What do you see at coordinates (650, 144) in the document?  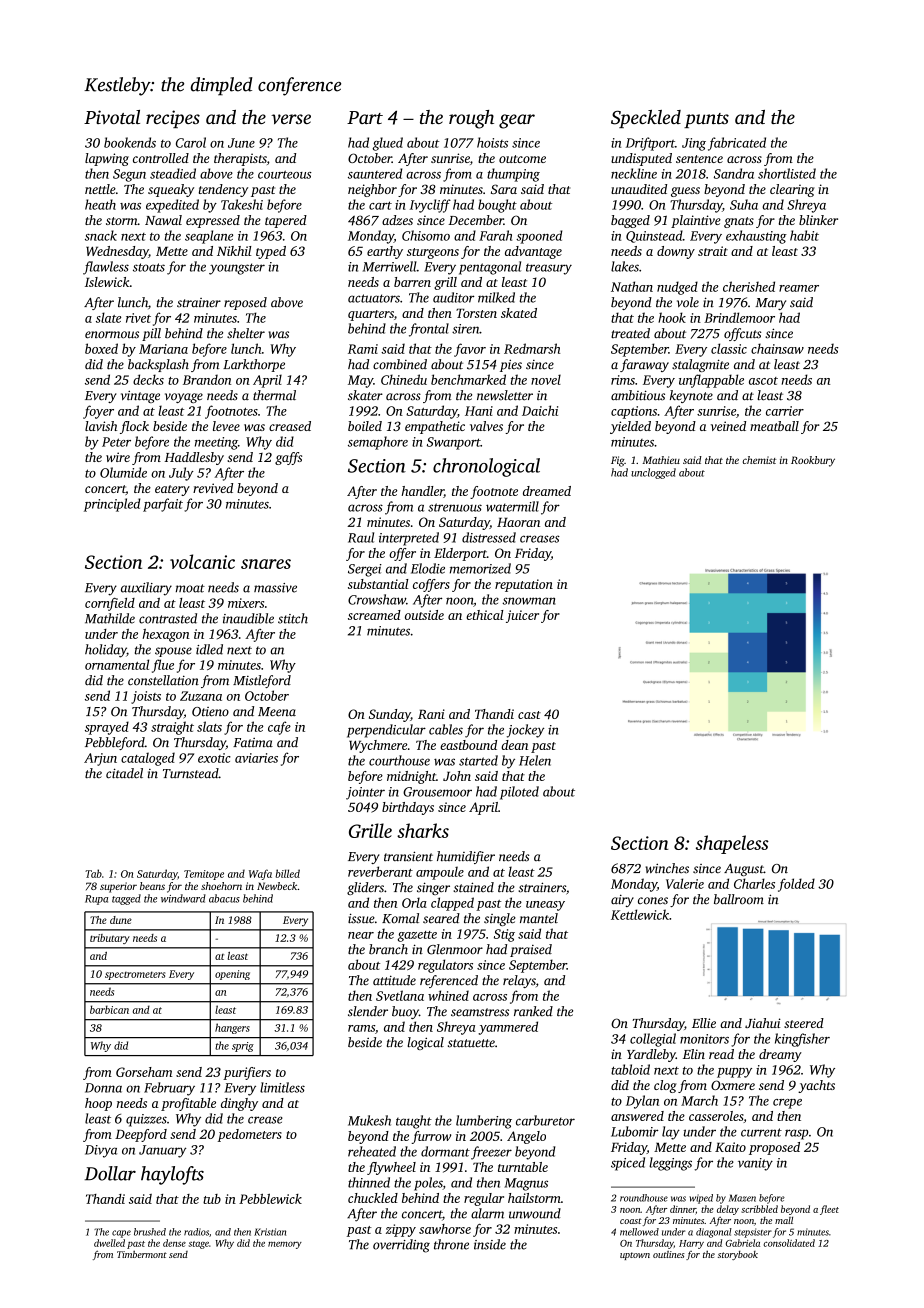 I see `Driftport` at bounding box center [650, 144].
